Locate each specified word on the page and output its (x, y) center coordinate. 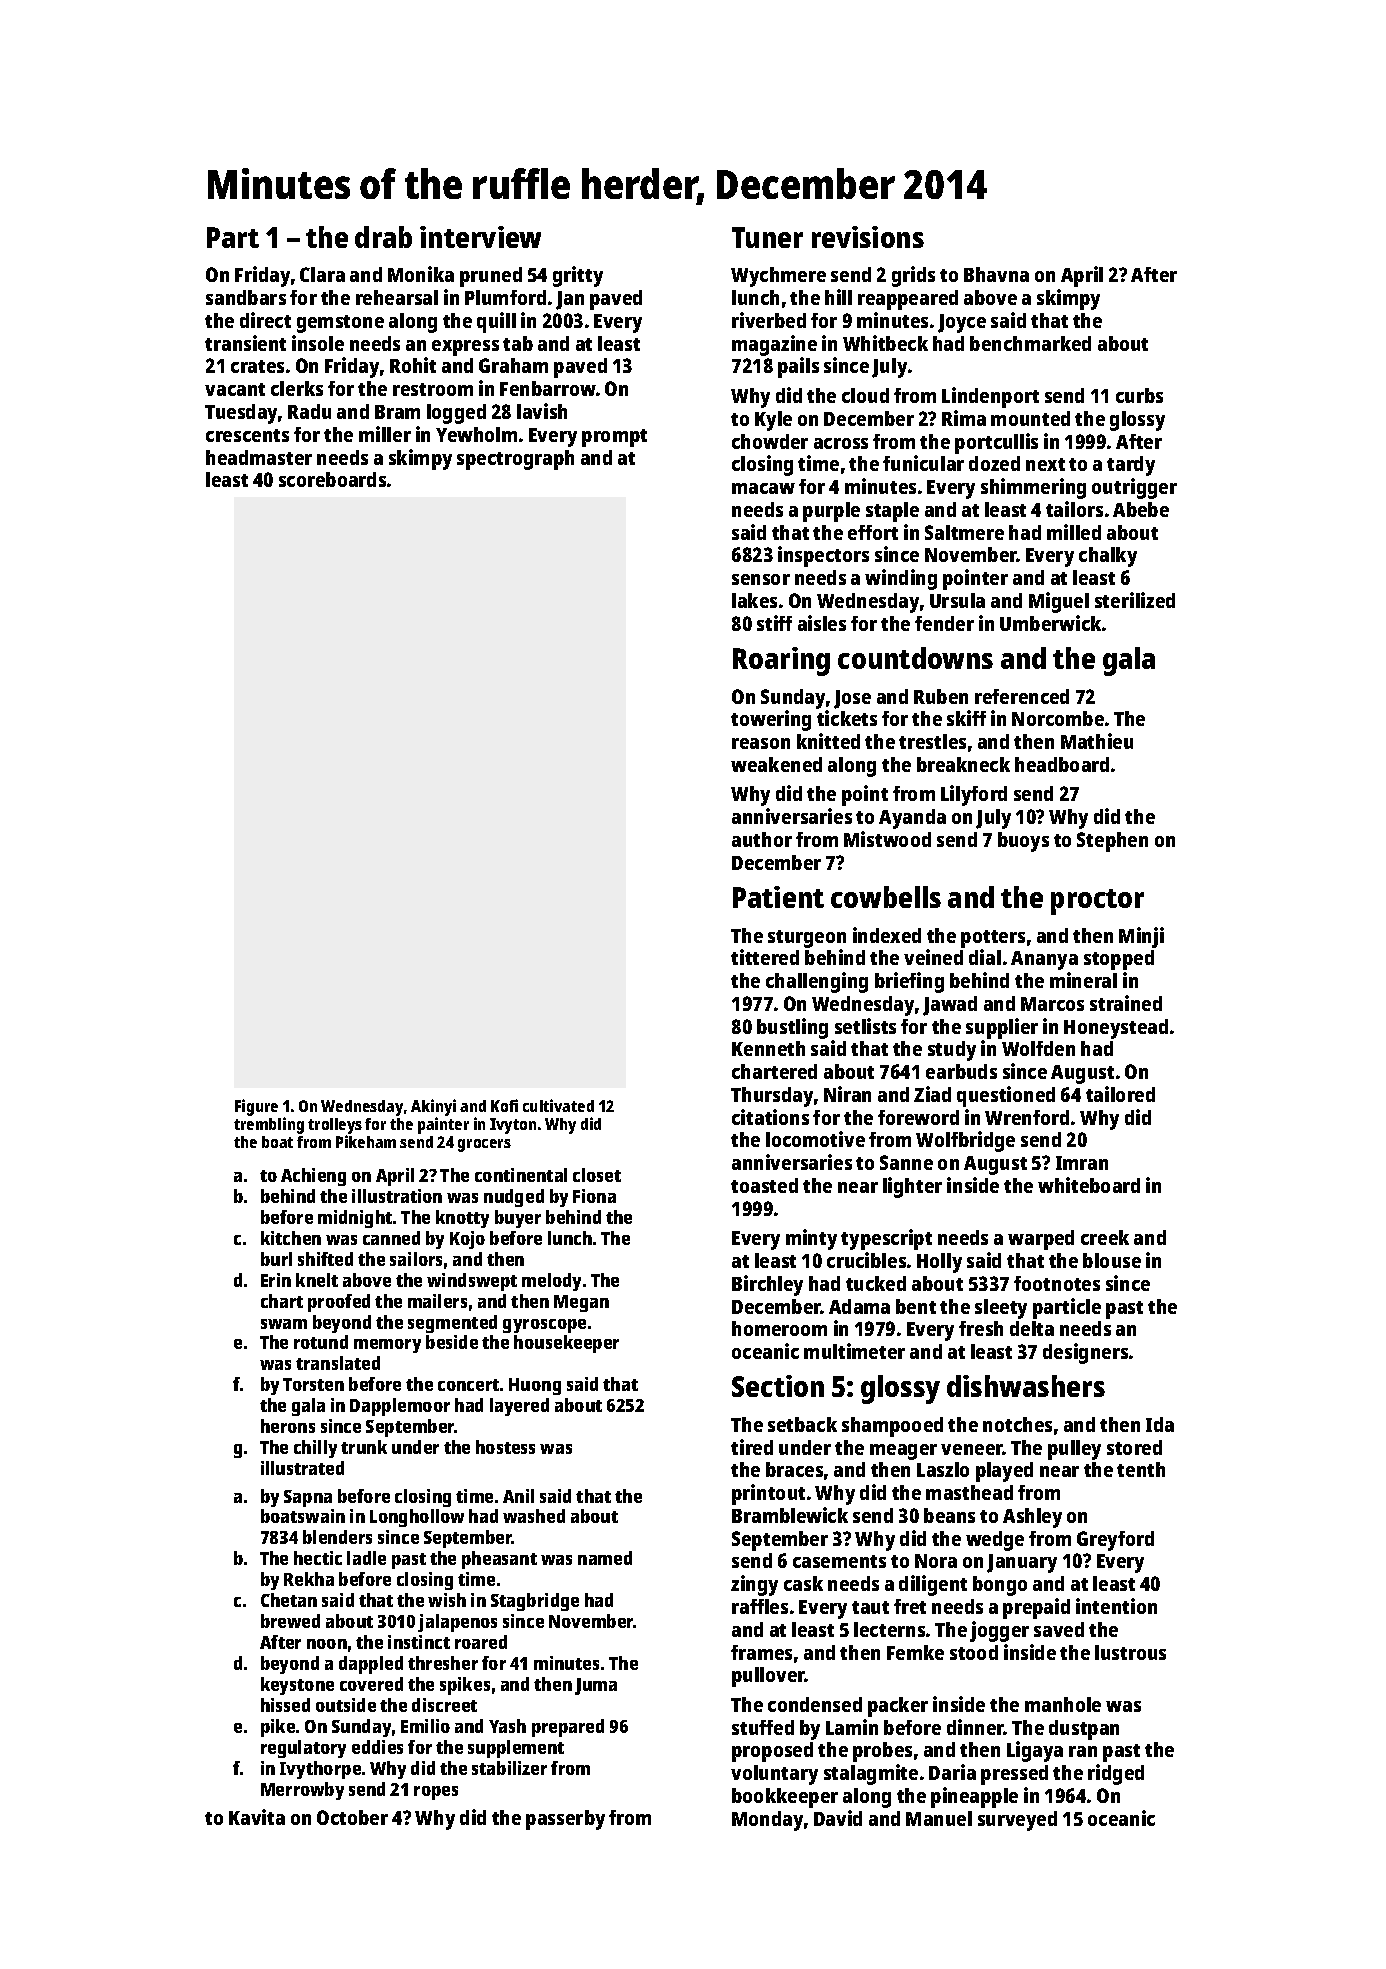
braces (794, 1469)
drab (383, 237)
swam (284, 1324)
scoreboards (332, 479)
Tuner (767, 237)
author (762, 839)
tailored (1120, 1094)
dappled (371, 1665)
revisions (868, 237)
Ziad (932, 1094)
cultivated (558, 1105)
